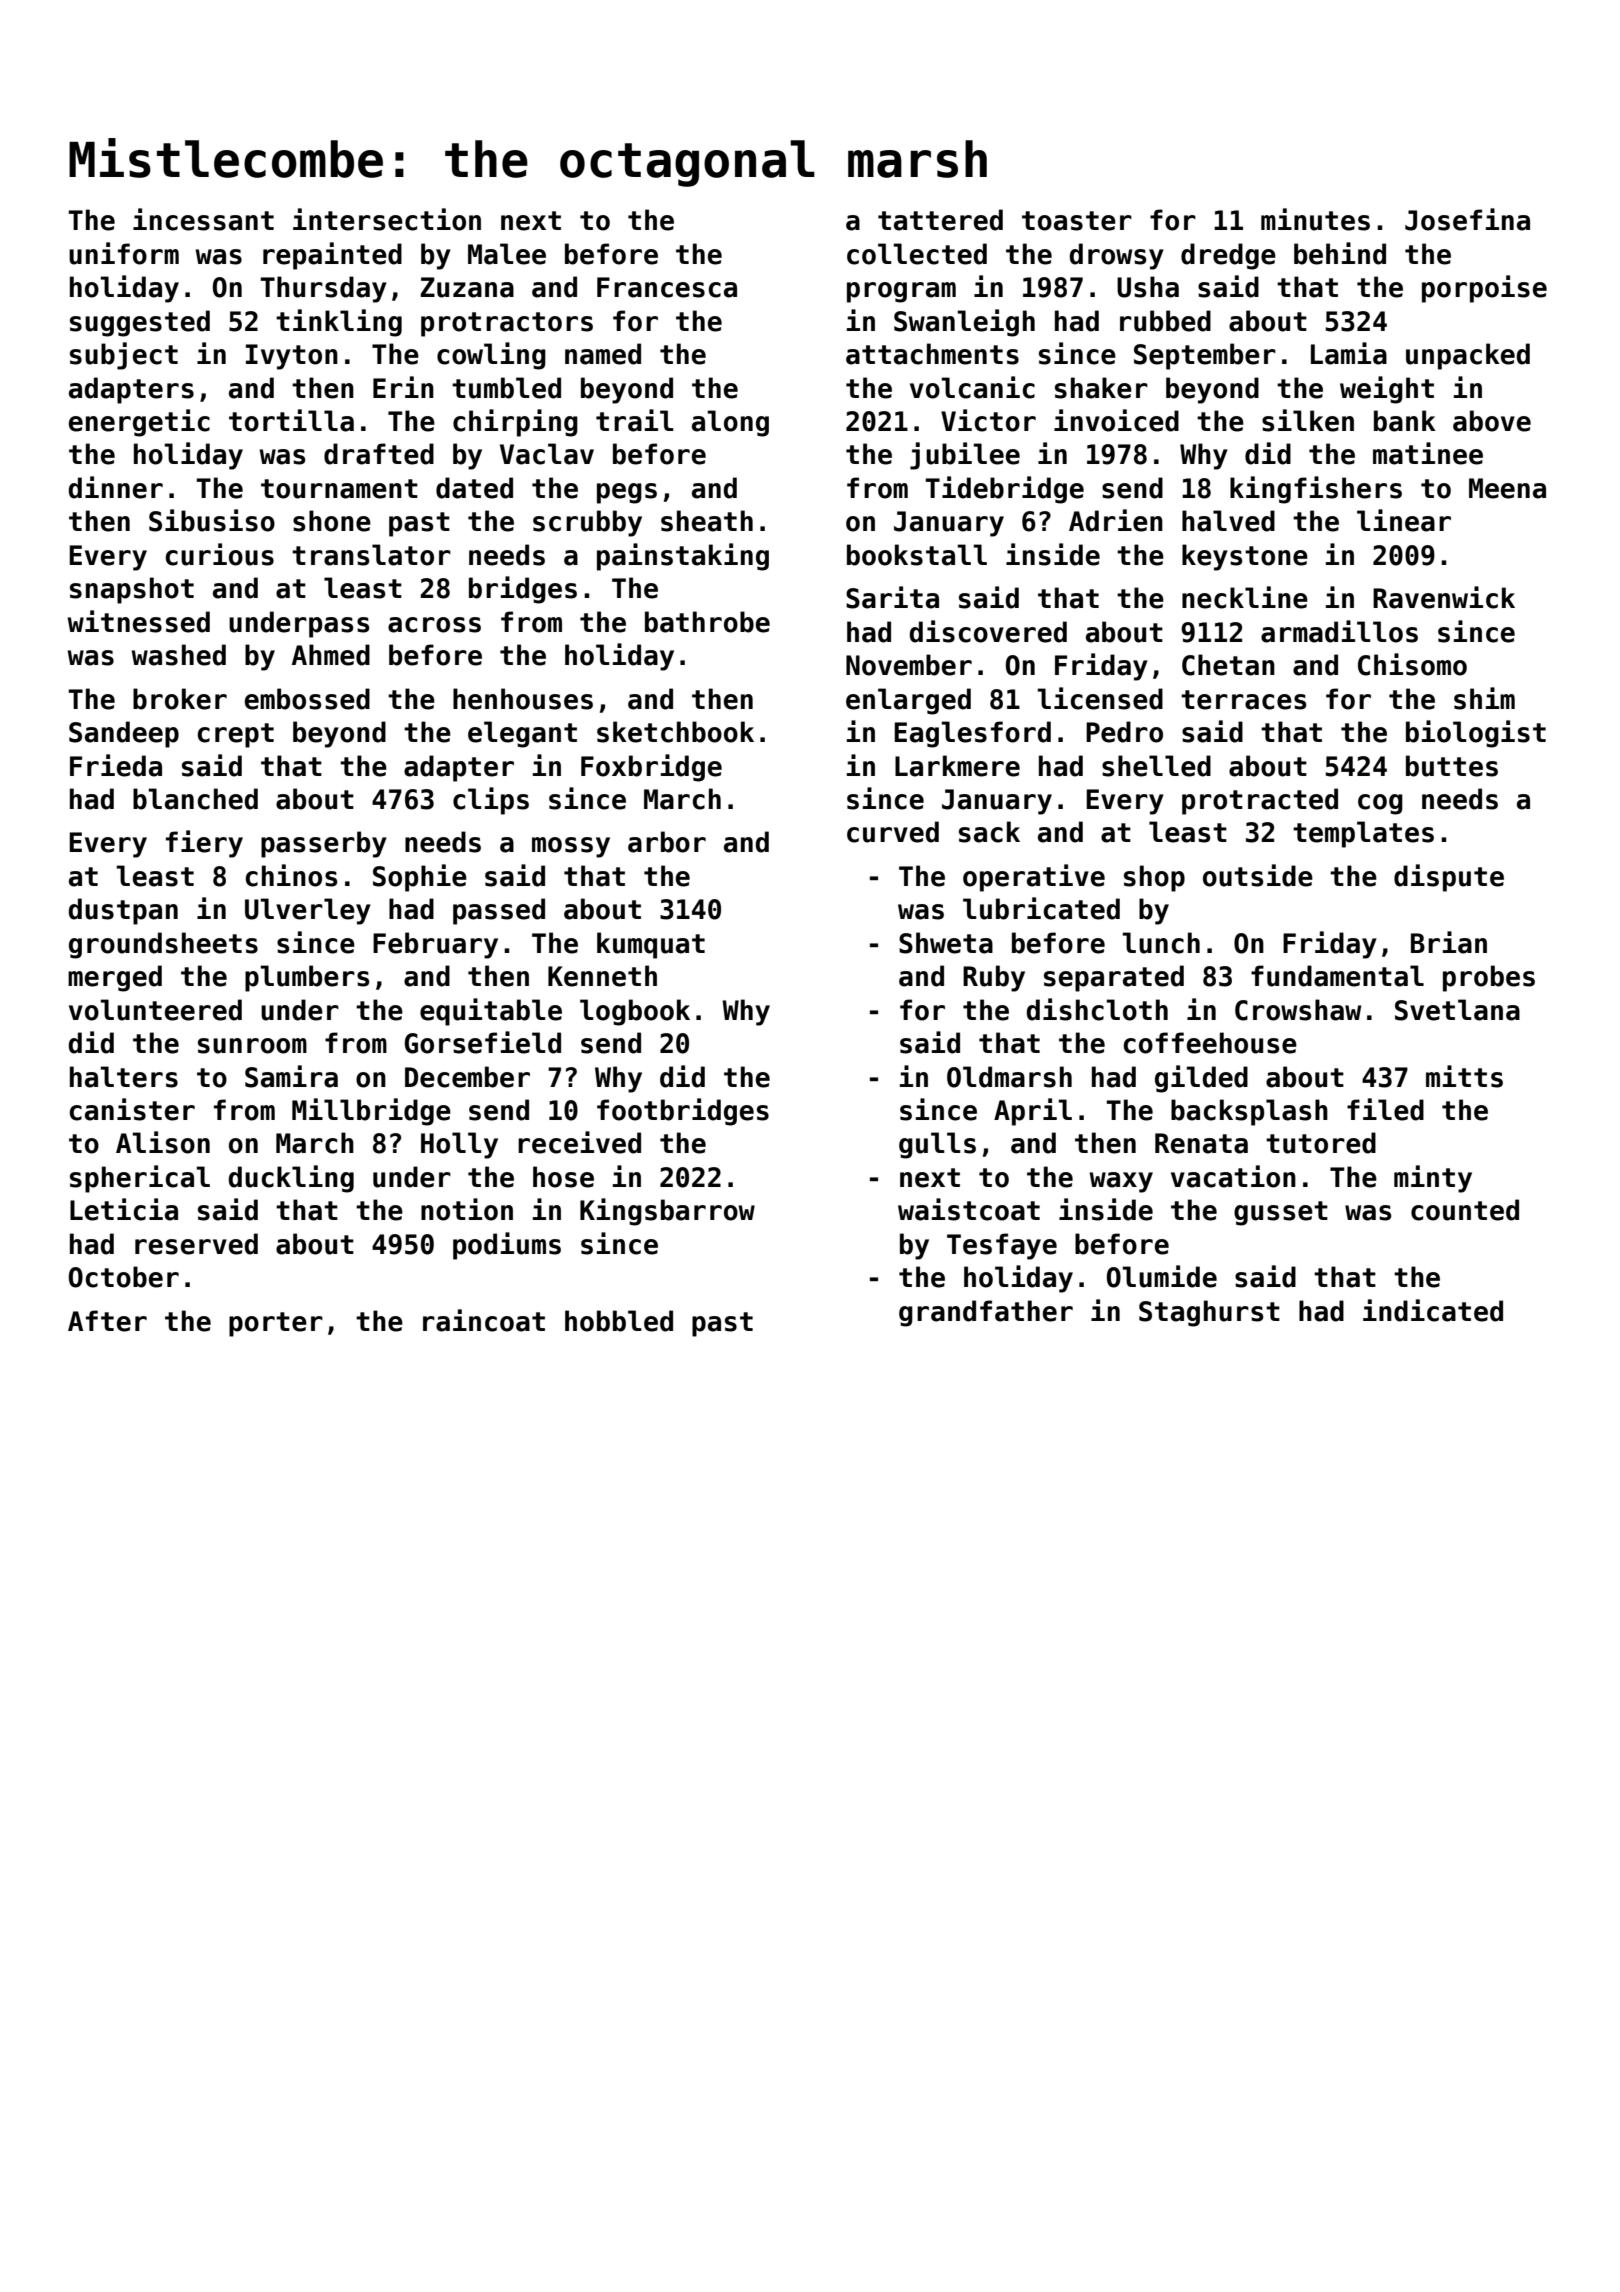  I want to click on tortilla, so click(291, 420).
